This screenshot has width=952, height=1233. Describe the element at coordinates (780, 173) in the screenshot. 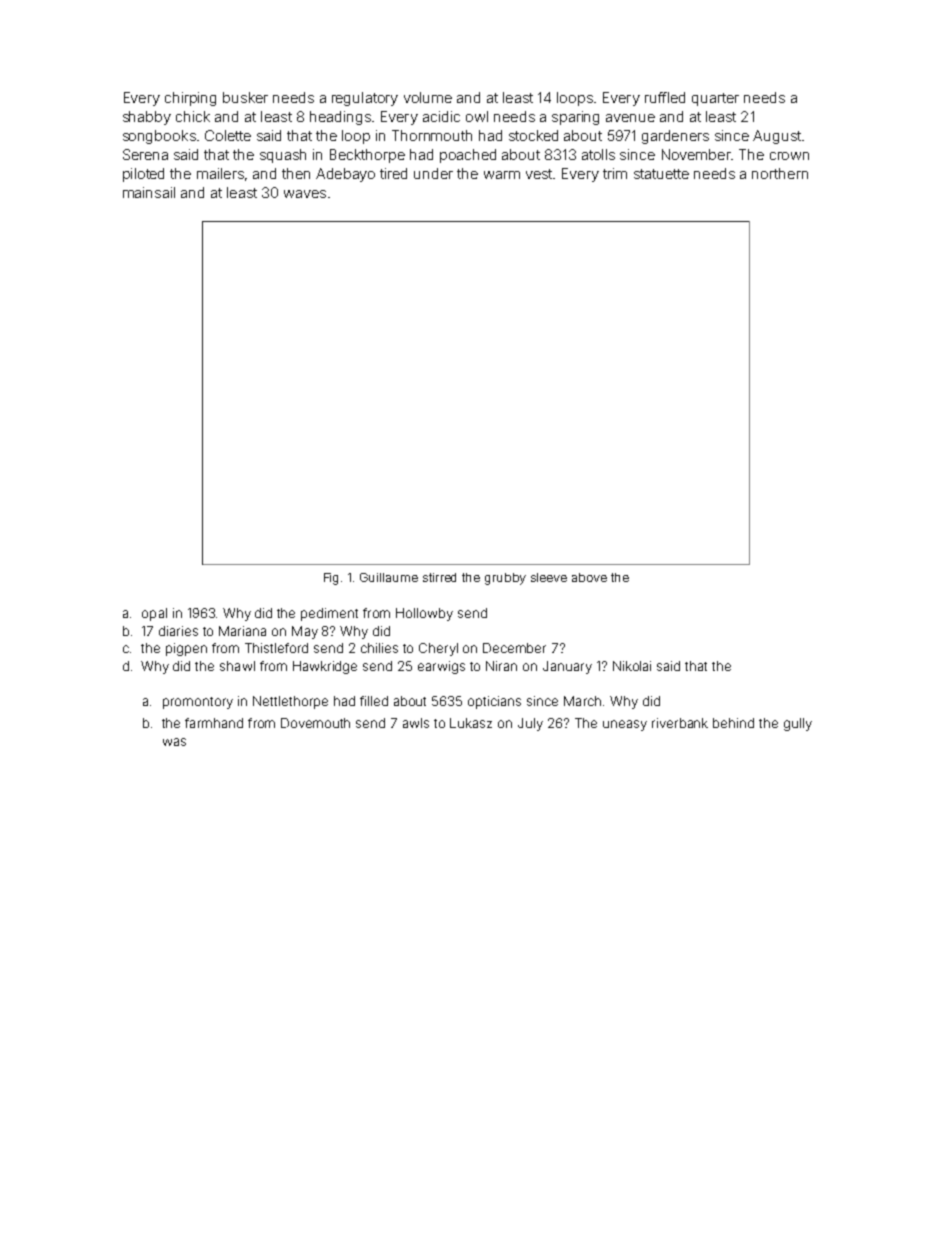

I see `northern` at that location.
